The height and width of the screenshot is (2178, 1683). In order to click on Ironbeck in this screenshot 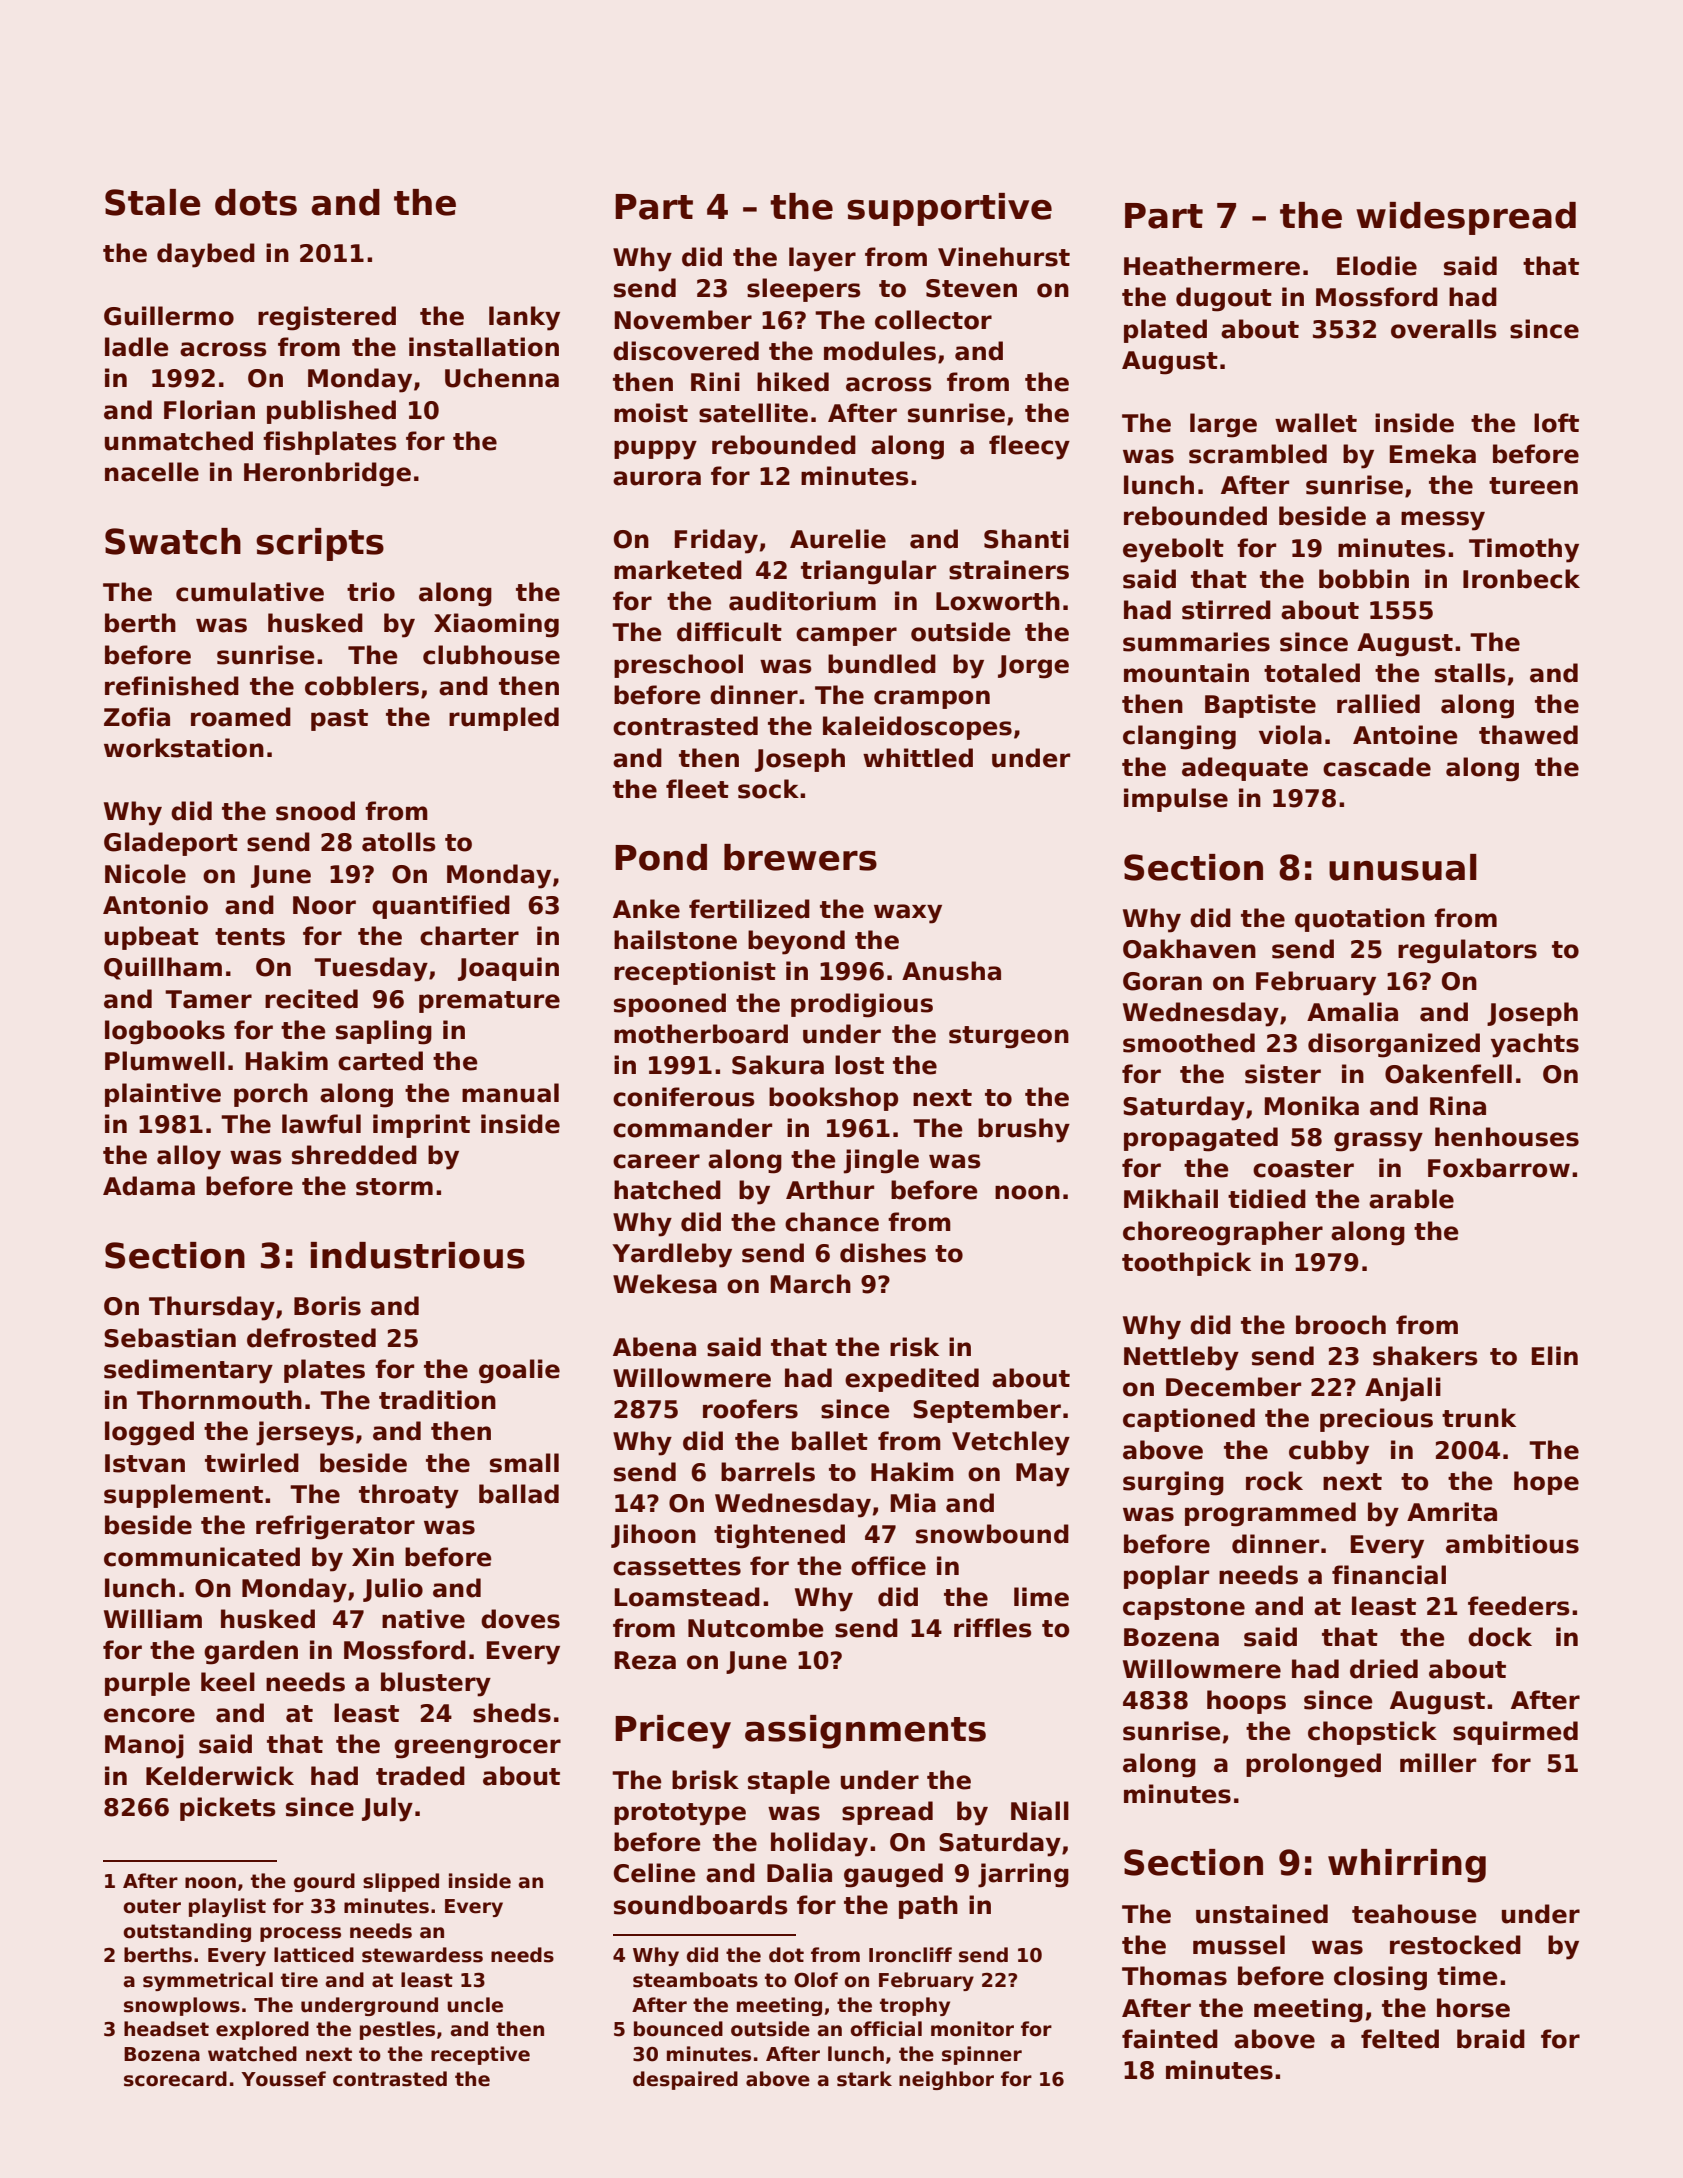, I will do `click(1521, 579)`.
